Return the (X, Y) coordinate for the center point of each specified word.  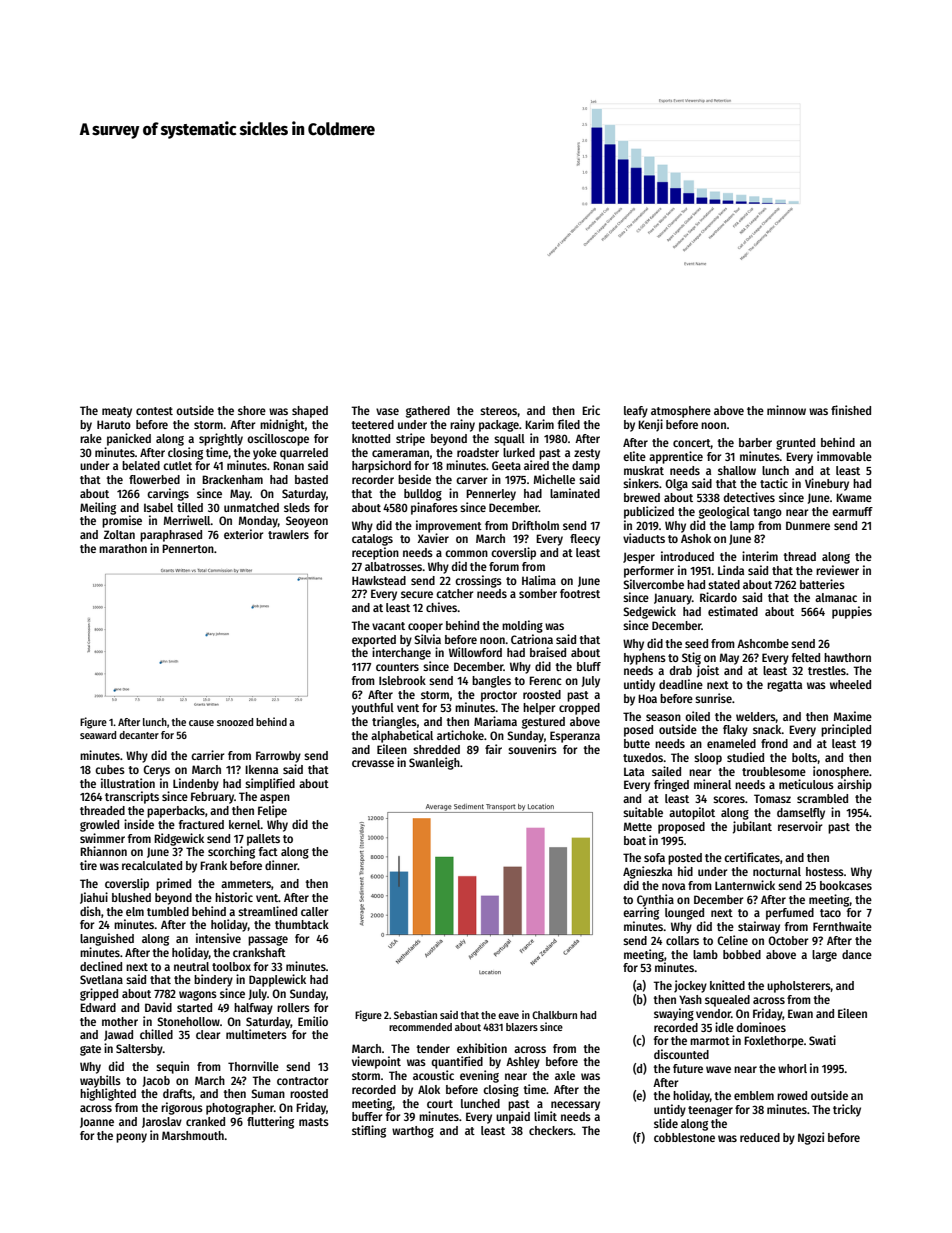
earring (641, 913)
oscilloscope (278, 439)
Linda (731, 570)
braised (548, 652)
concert (692, 444)
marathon (123, 548)
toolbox (231, 966)
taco (830, 913)
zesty (587, 454)
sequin (172, 1067)
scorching (231, 852)
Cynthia (655, 900)
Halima (539, 580)
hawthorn (847, 657)
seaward (98, 735)
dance (857, 954)
